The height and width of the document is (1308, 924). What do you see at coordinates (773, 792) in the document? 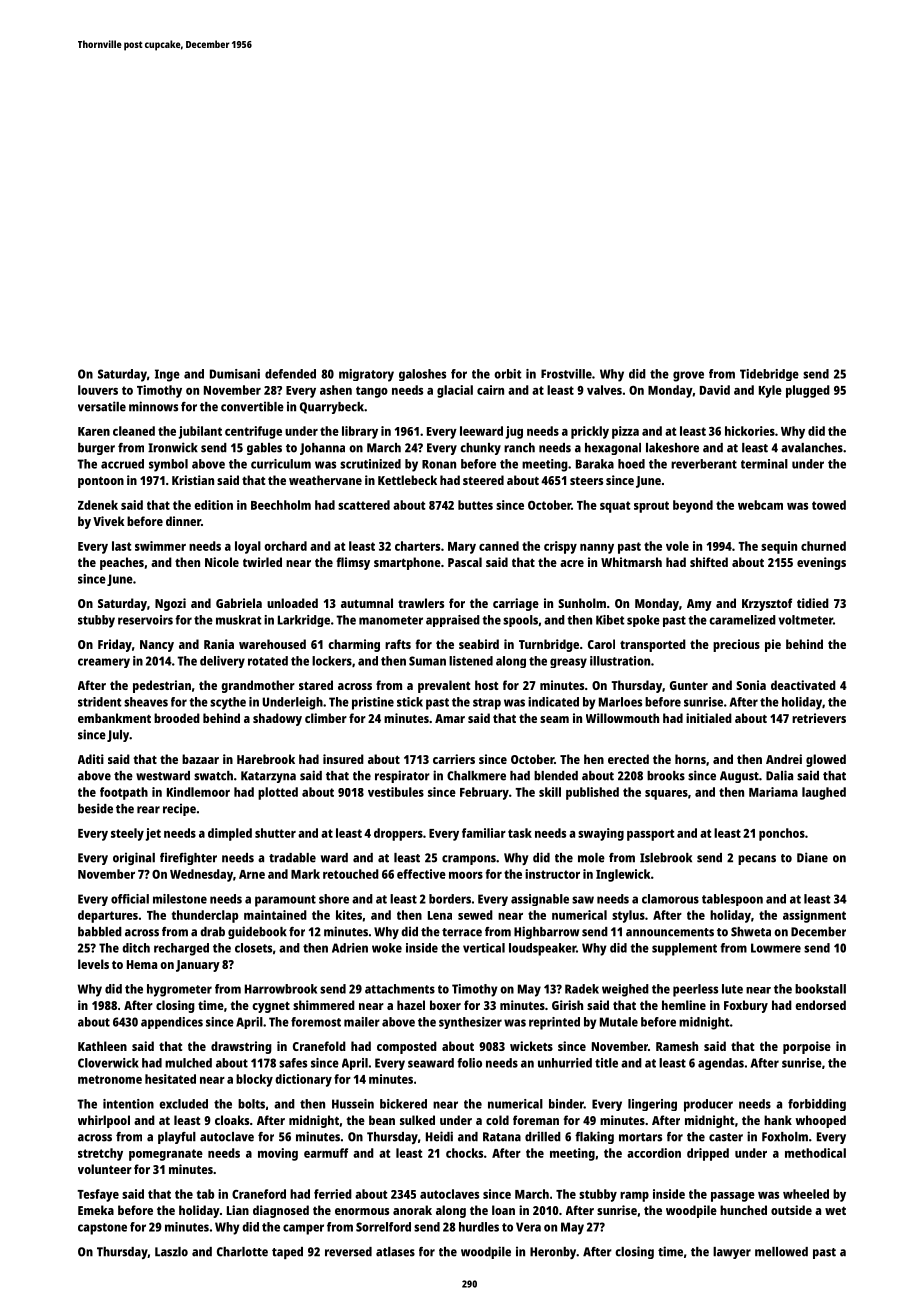
I see `Mariama` at bounding box center [773, 792].
